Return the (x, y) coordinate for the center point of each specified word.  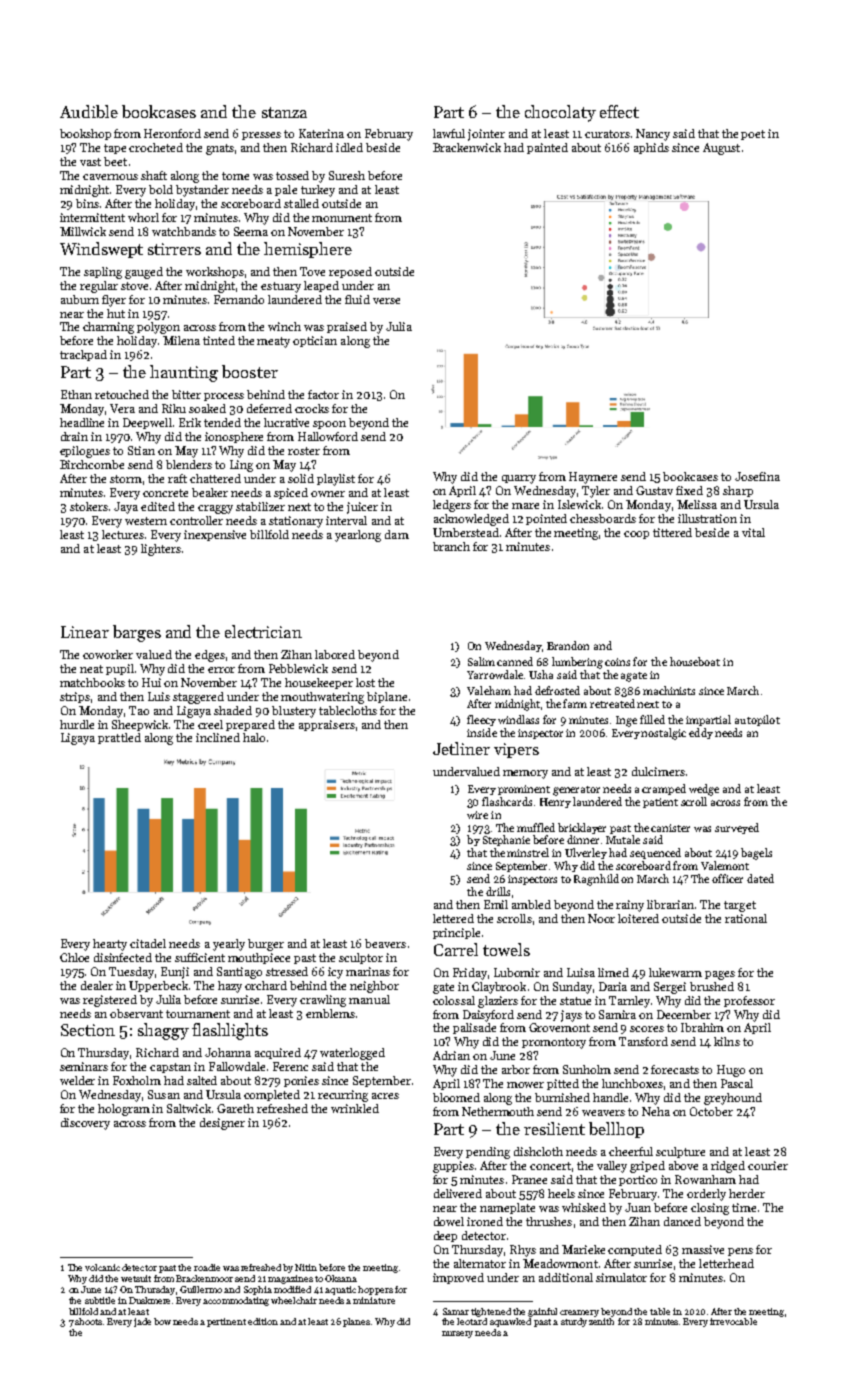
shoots (88, 1321)
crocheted (156, 147)
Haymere (593, 478)
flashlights (230, 1031)
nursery (457, 1334)
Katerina (321, 133)
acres (385, 1096)
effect (619, 111)
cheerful (631, 1151)
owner (328, 494)
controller (196, 520)
